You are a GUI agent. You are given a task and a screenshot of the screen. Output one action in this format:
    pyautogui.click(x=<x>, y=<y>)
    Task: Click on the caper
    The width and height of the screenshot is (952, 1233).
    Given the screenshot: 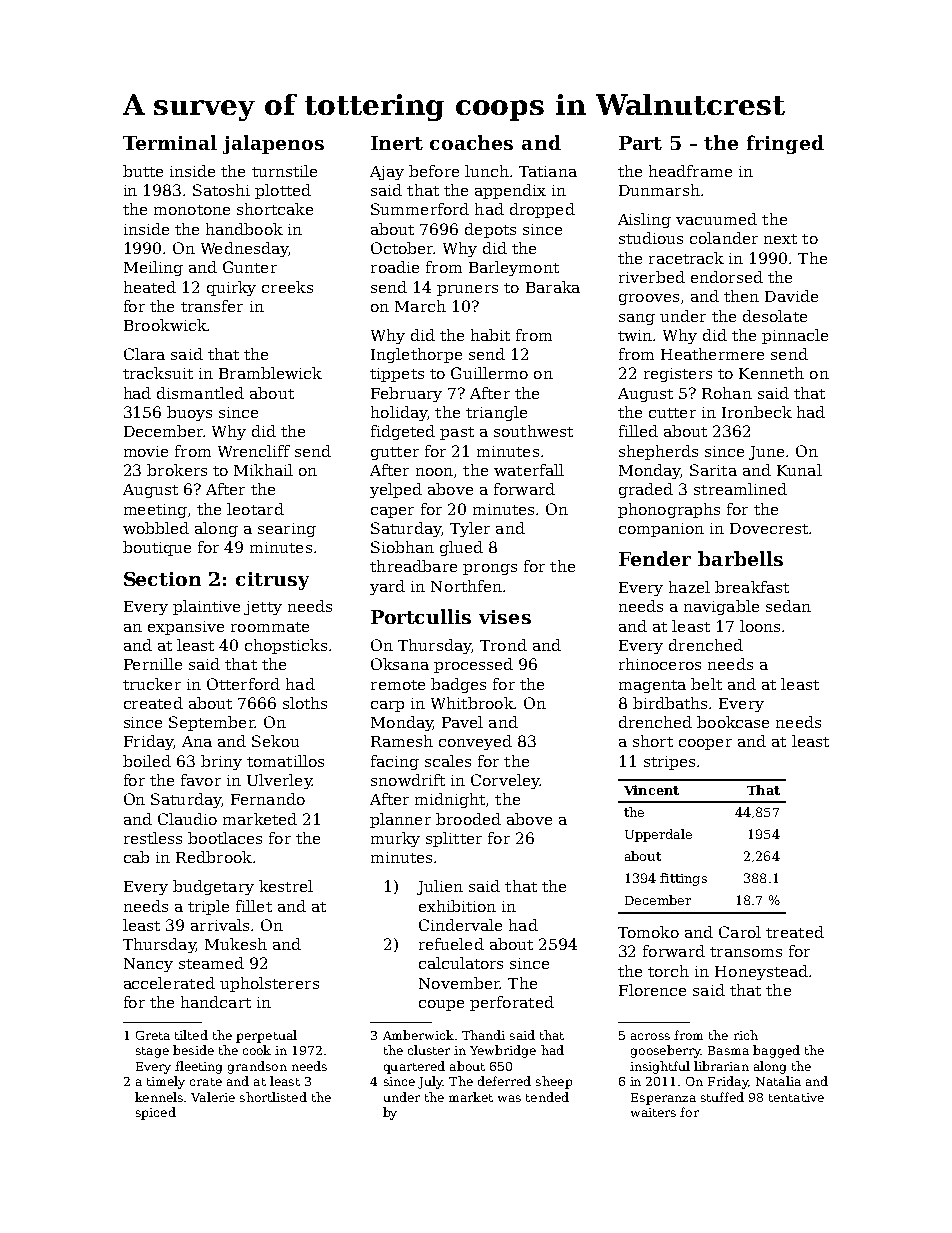 What is the action you would take?
    pyautogui.click(x=392, y=512)
